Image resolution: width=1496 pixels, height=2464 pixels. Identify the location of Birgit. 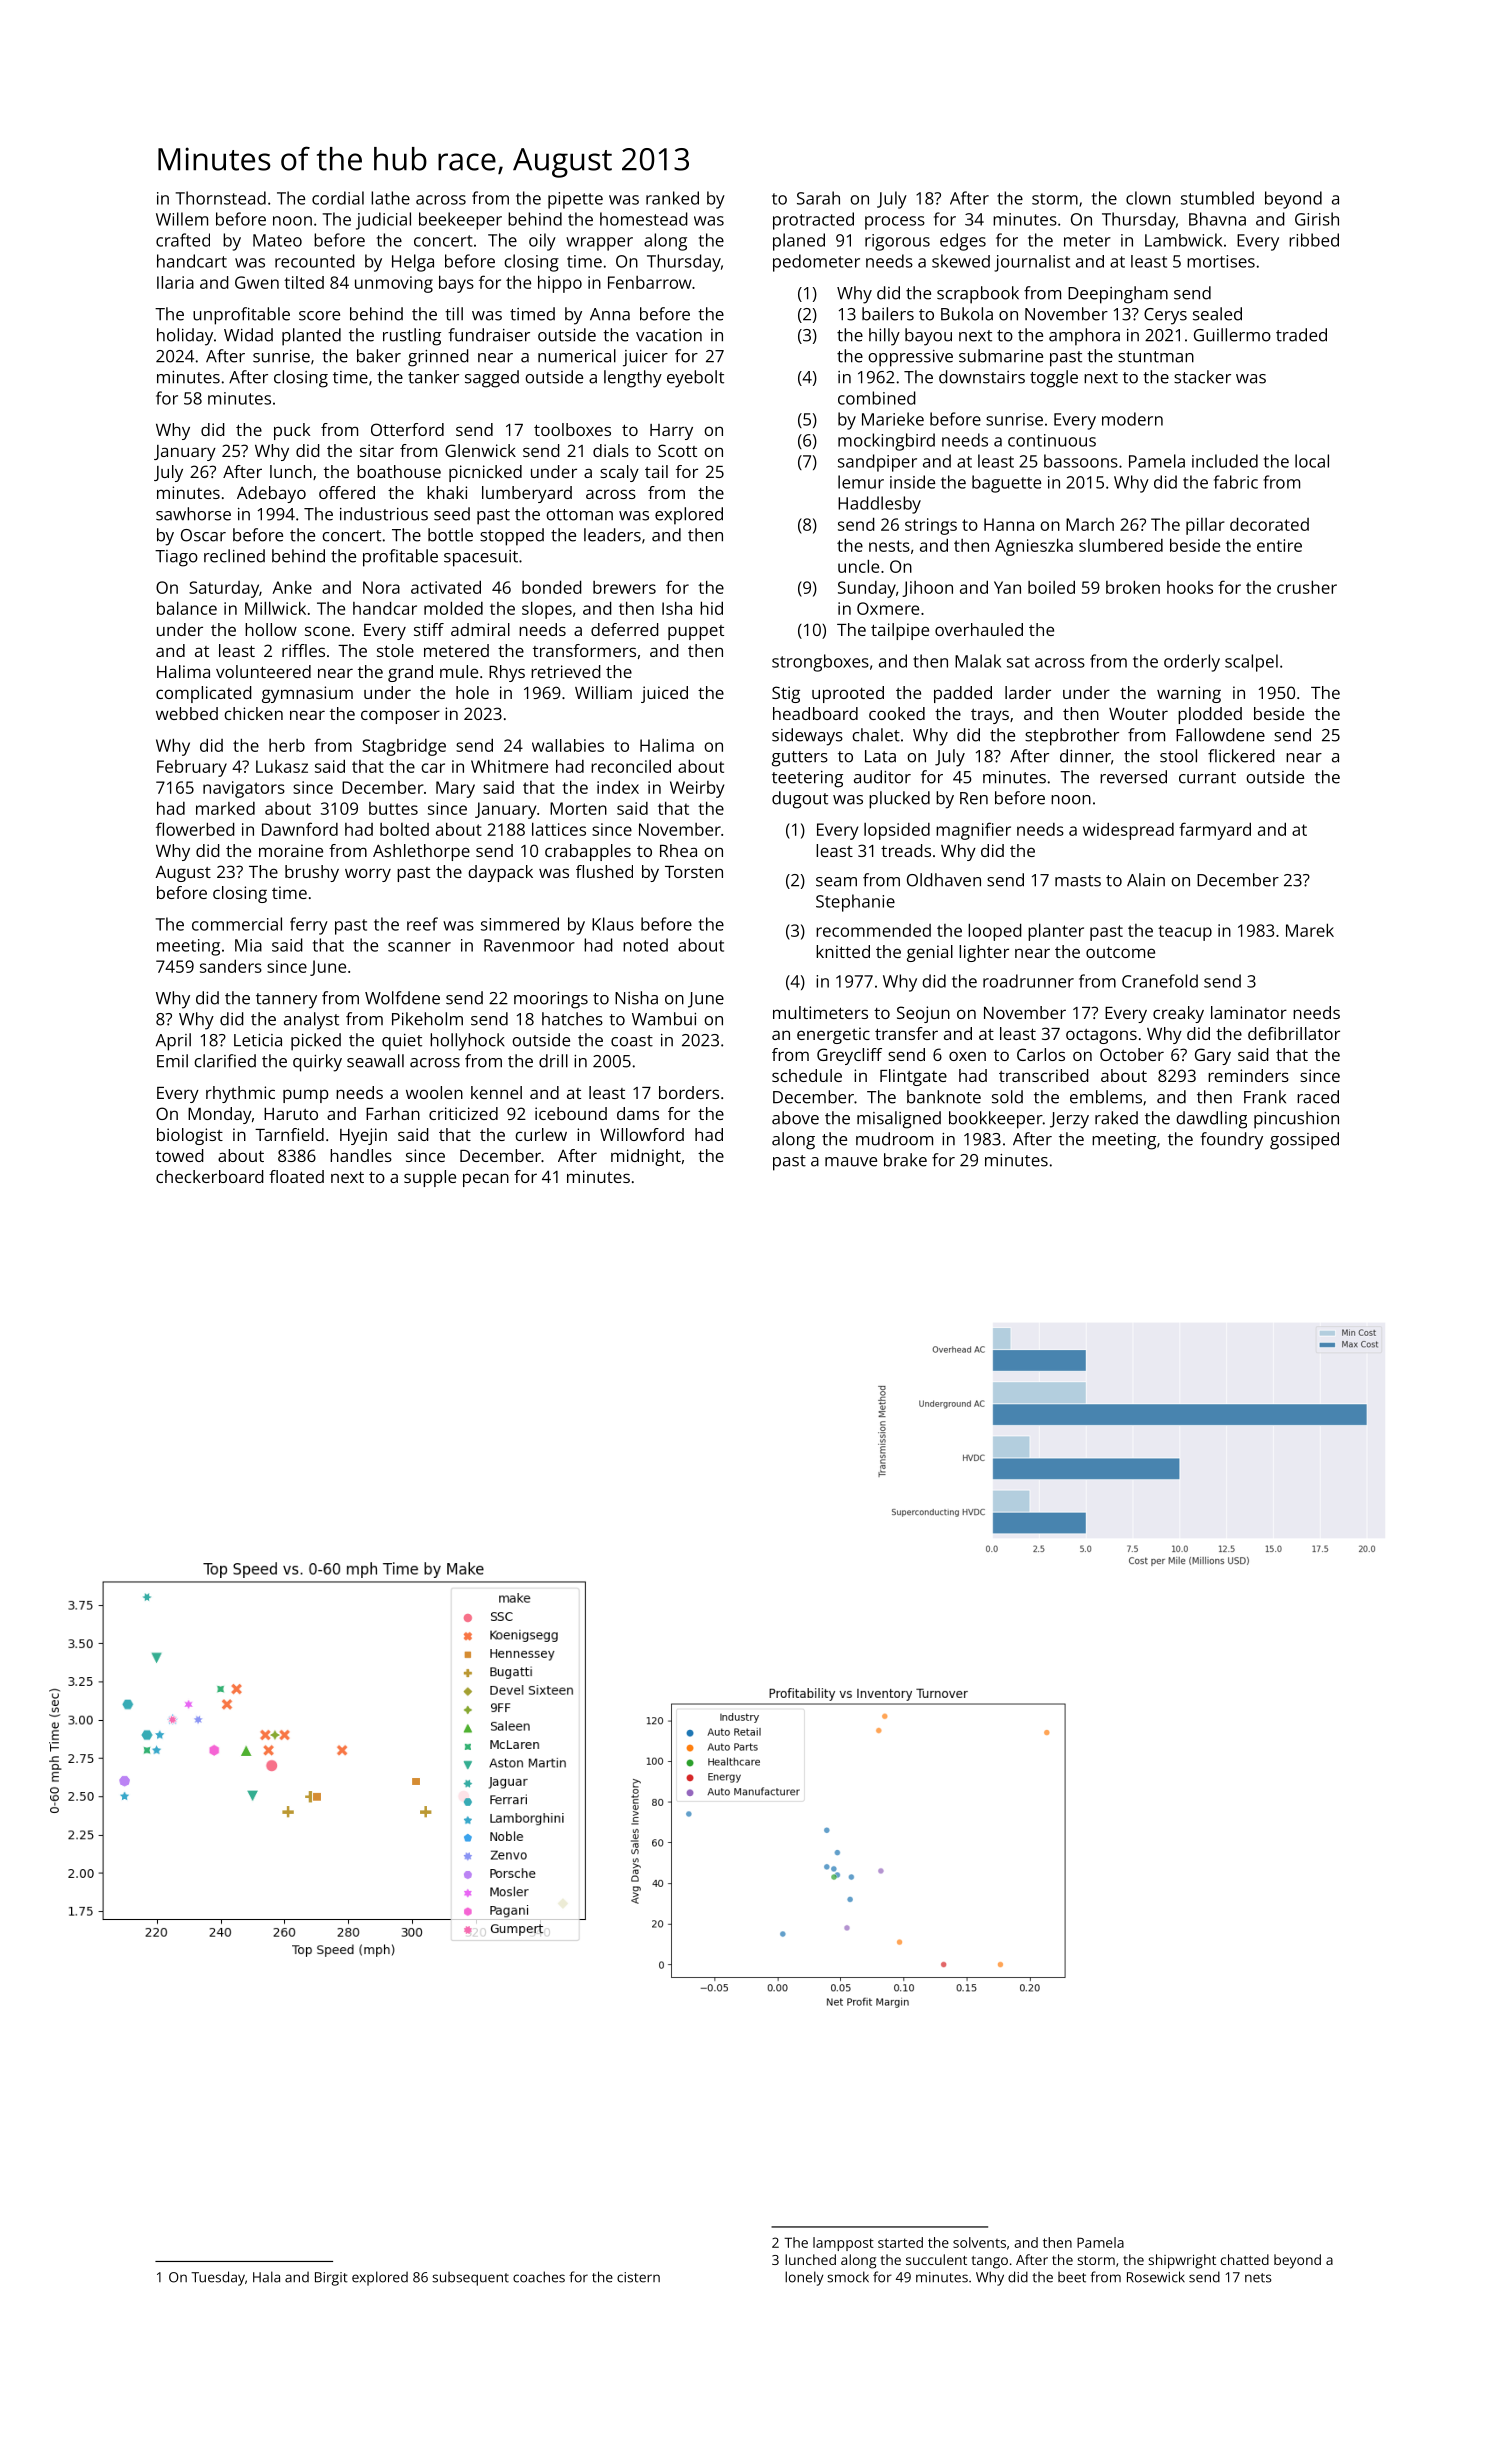
(331, 2279).
